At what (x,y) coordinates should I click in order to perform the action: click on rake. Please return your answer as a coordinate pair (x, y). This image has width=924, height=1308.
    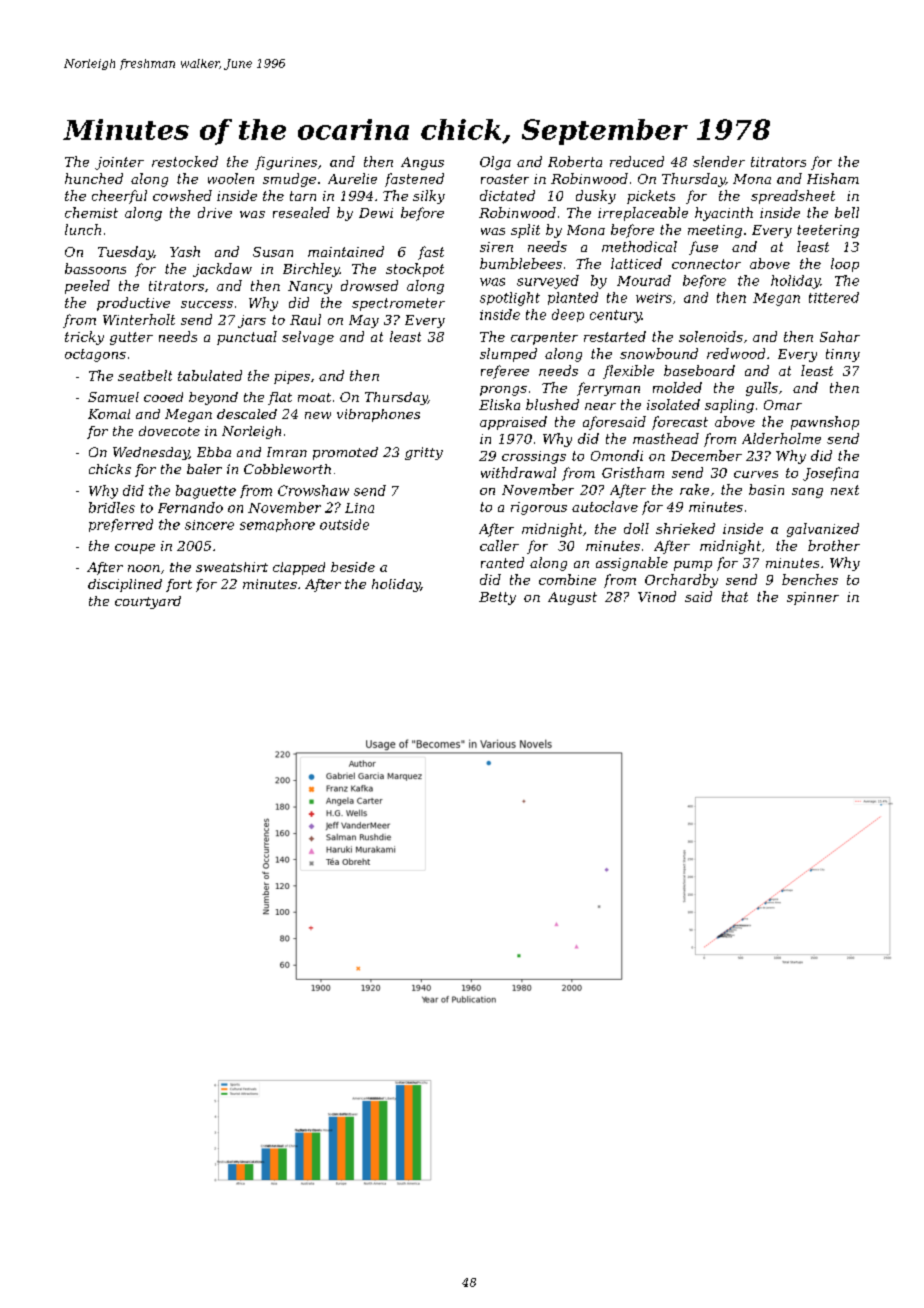
    Looking at the image, I should click on (694, 489).
